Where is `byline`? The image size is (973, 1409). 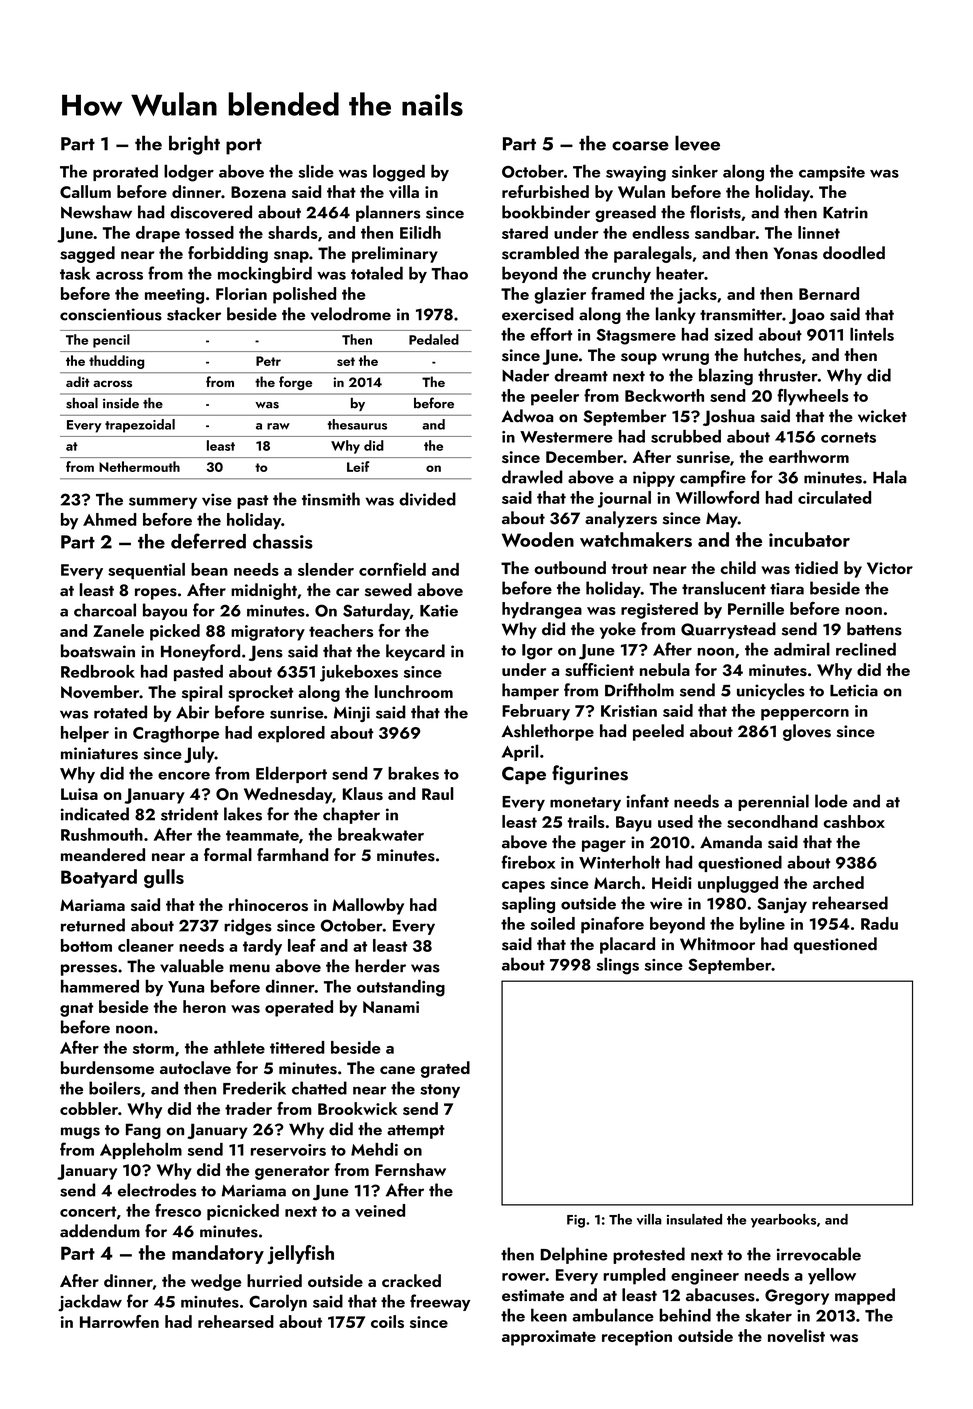 byline is located at coordinates (762, 925).
